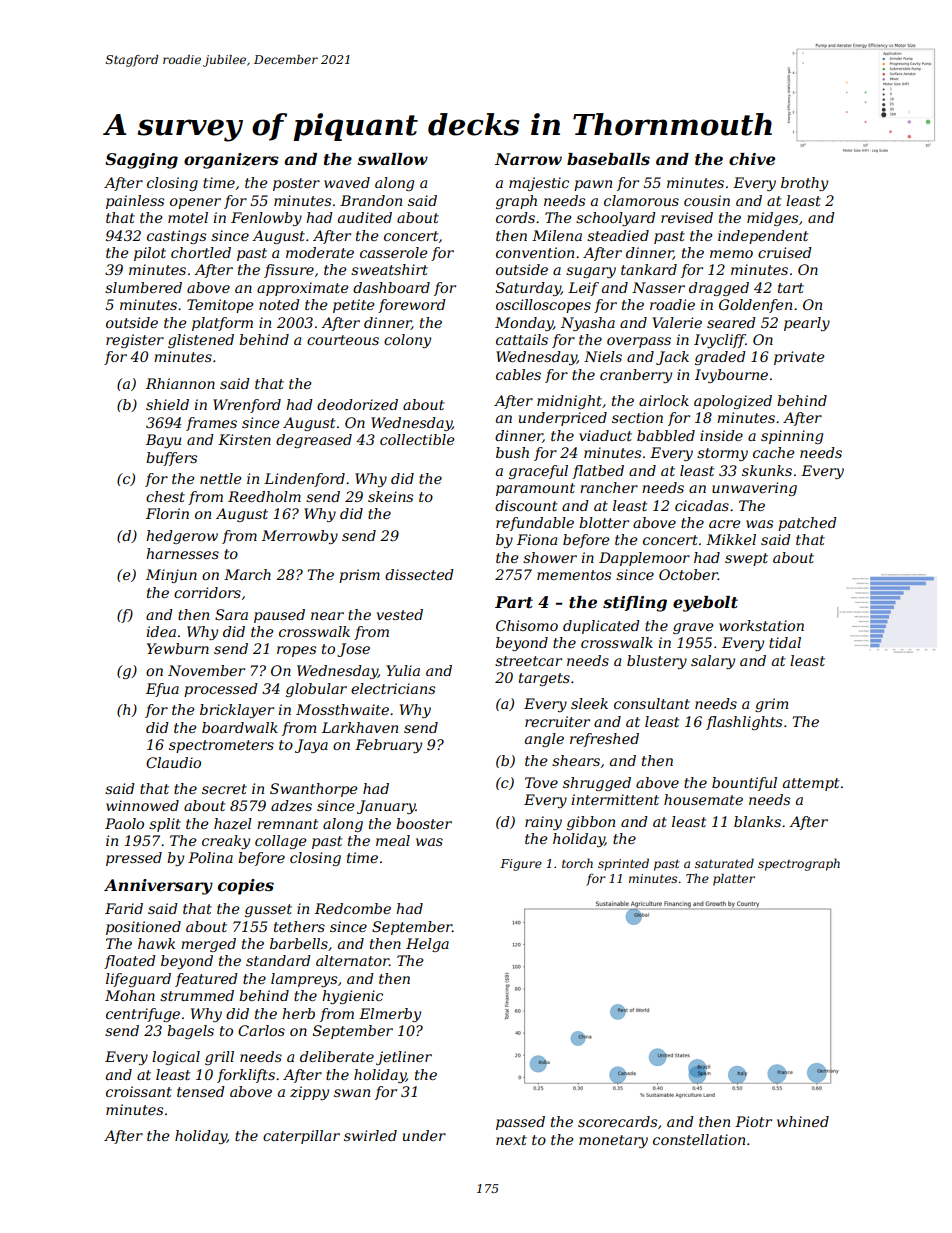 Image resolution: width=952 pixels, height=1233 pixels. What do you see at coordinates (231, 161) in the screenshot?
I see `organizers` at bounding box center [231, 161].
